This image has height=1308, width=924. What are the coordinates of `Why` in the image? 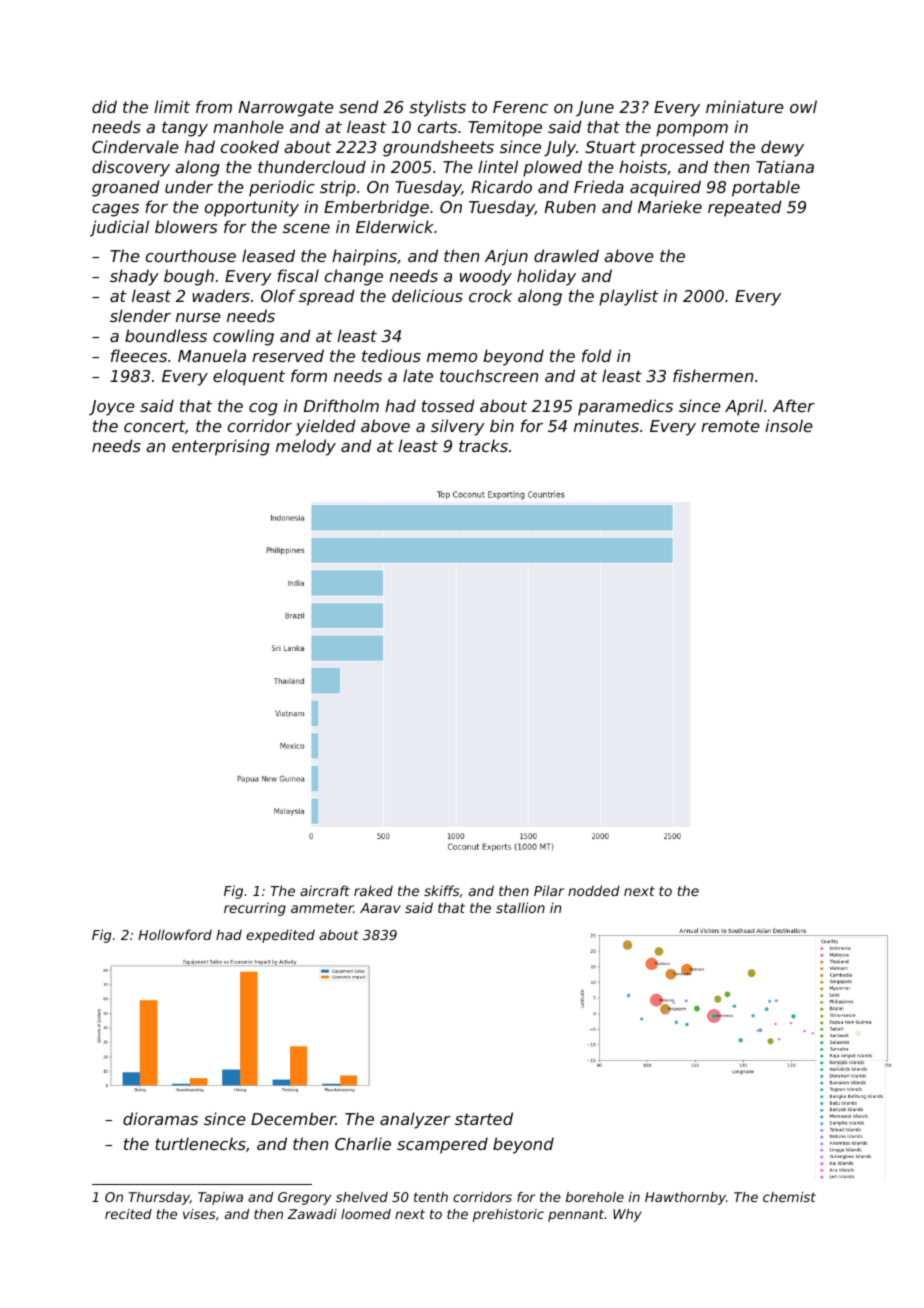 It's located at (627, 1215).
